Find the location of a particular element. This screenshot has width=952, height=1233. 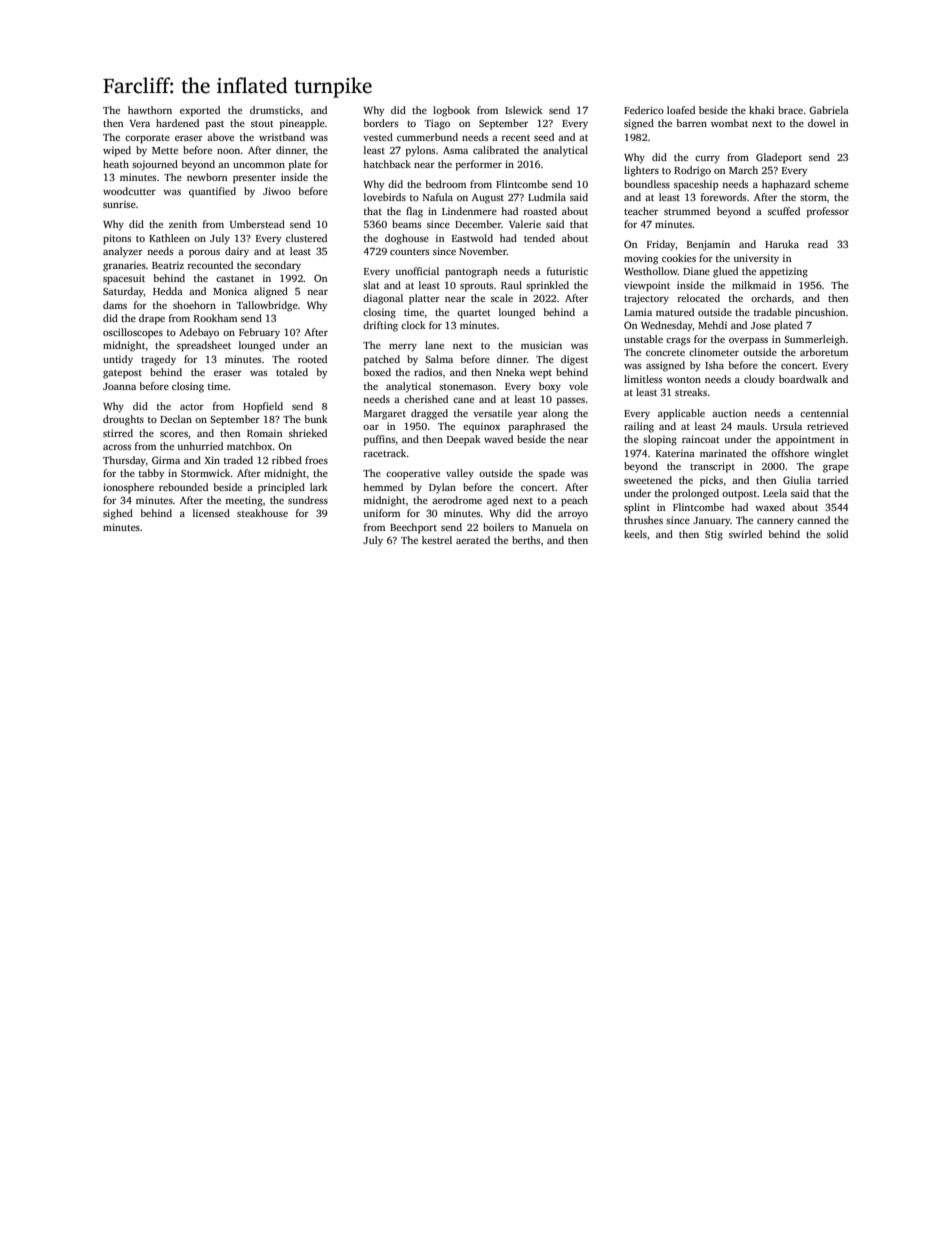

musician is located at coordinates (541, 345).
